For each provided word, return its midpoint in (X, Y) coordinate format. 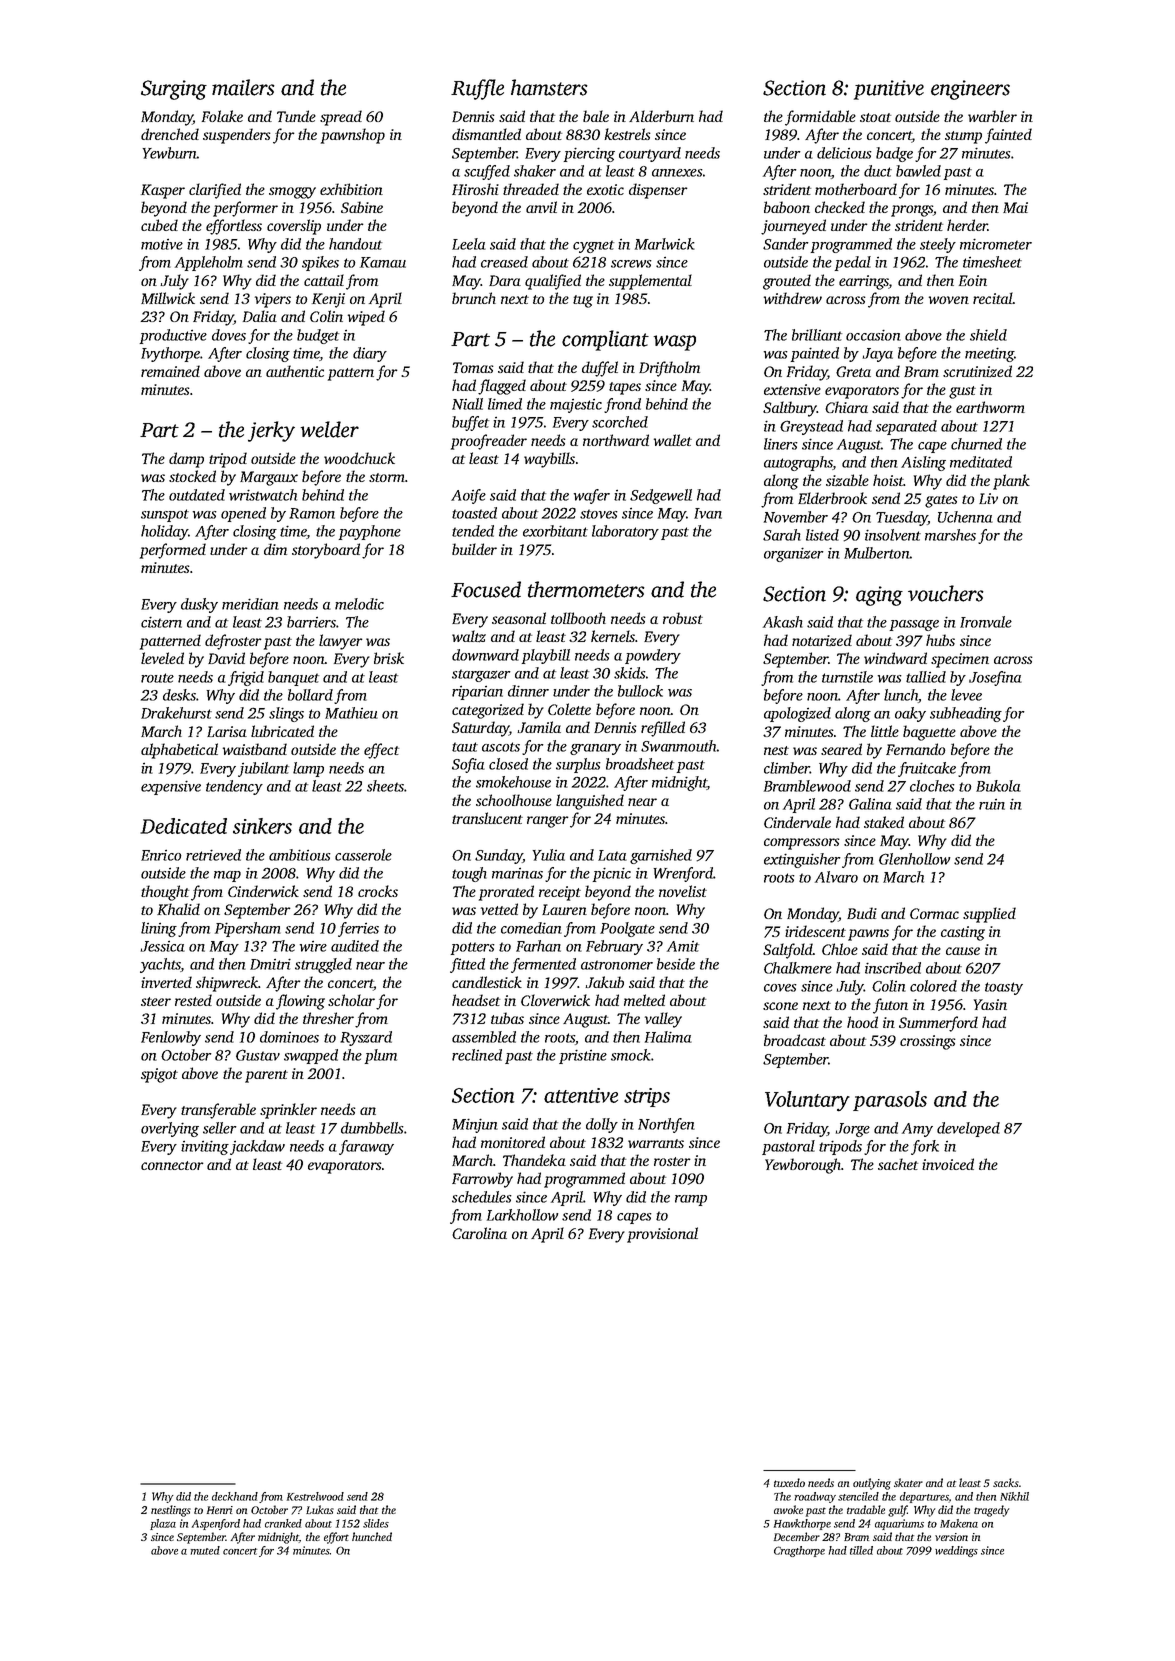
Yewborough (803, 1166)
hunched (372, 1536)
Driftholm (669, 369)
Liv (988, 498)
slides (376, 1523)
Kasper (163, 191)
